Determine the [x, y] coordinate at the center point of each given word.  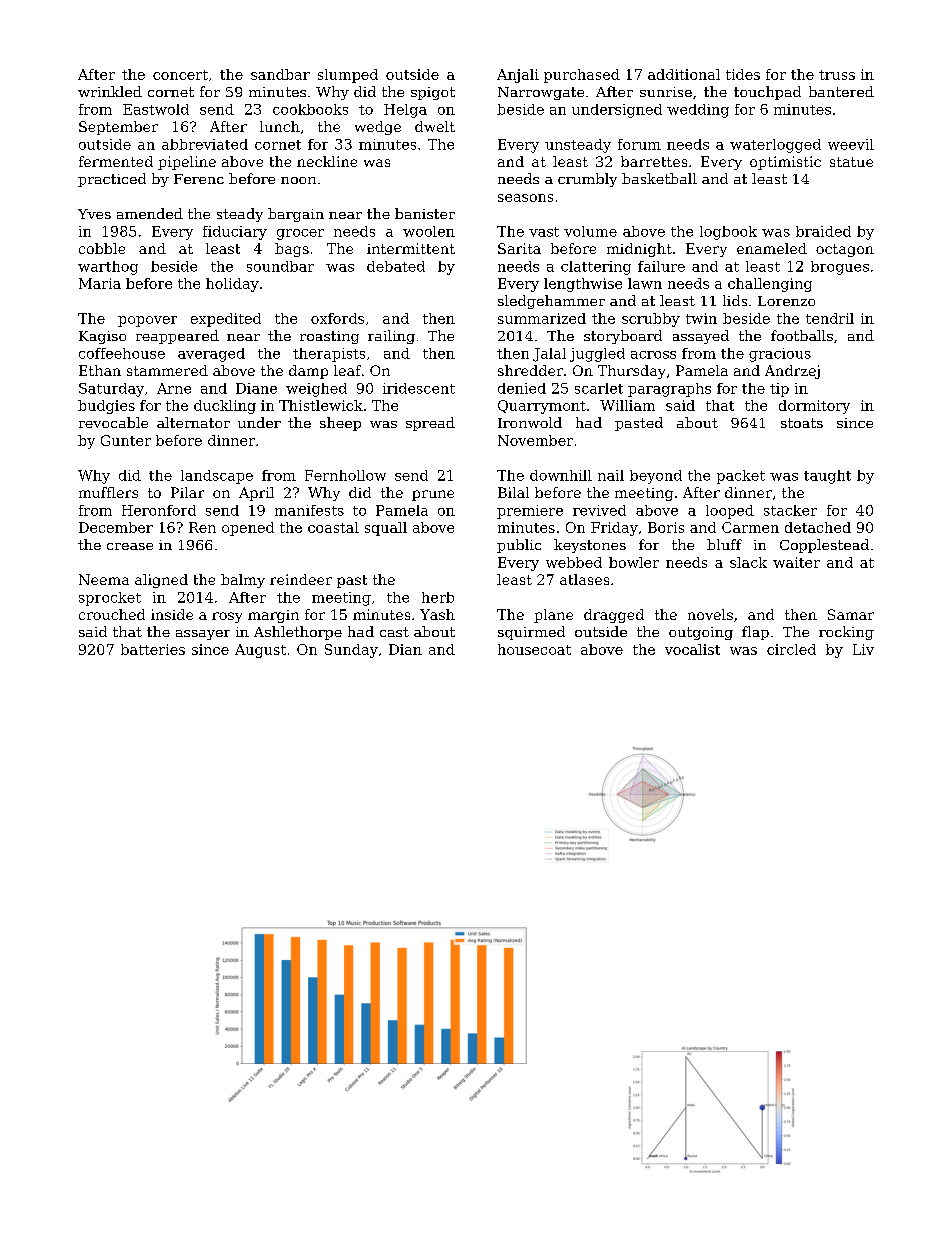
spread [430, 424]
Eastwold [156, 109]
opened [248, 529]
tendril [830, 318]
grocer [300, 234]
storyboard [623, 337]
